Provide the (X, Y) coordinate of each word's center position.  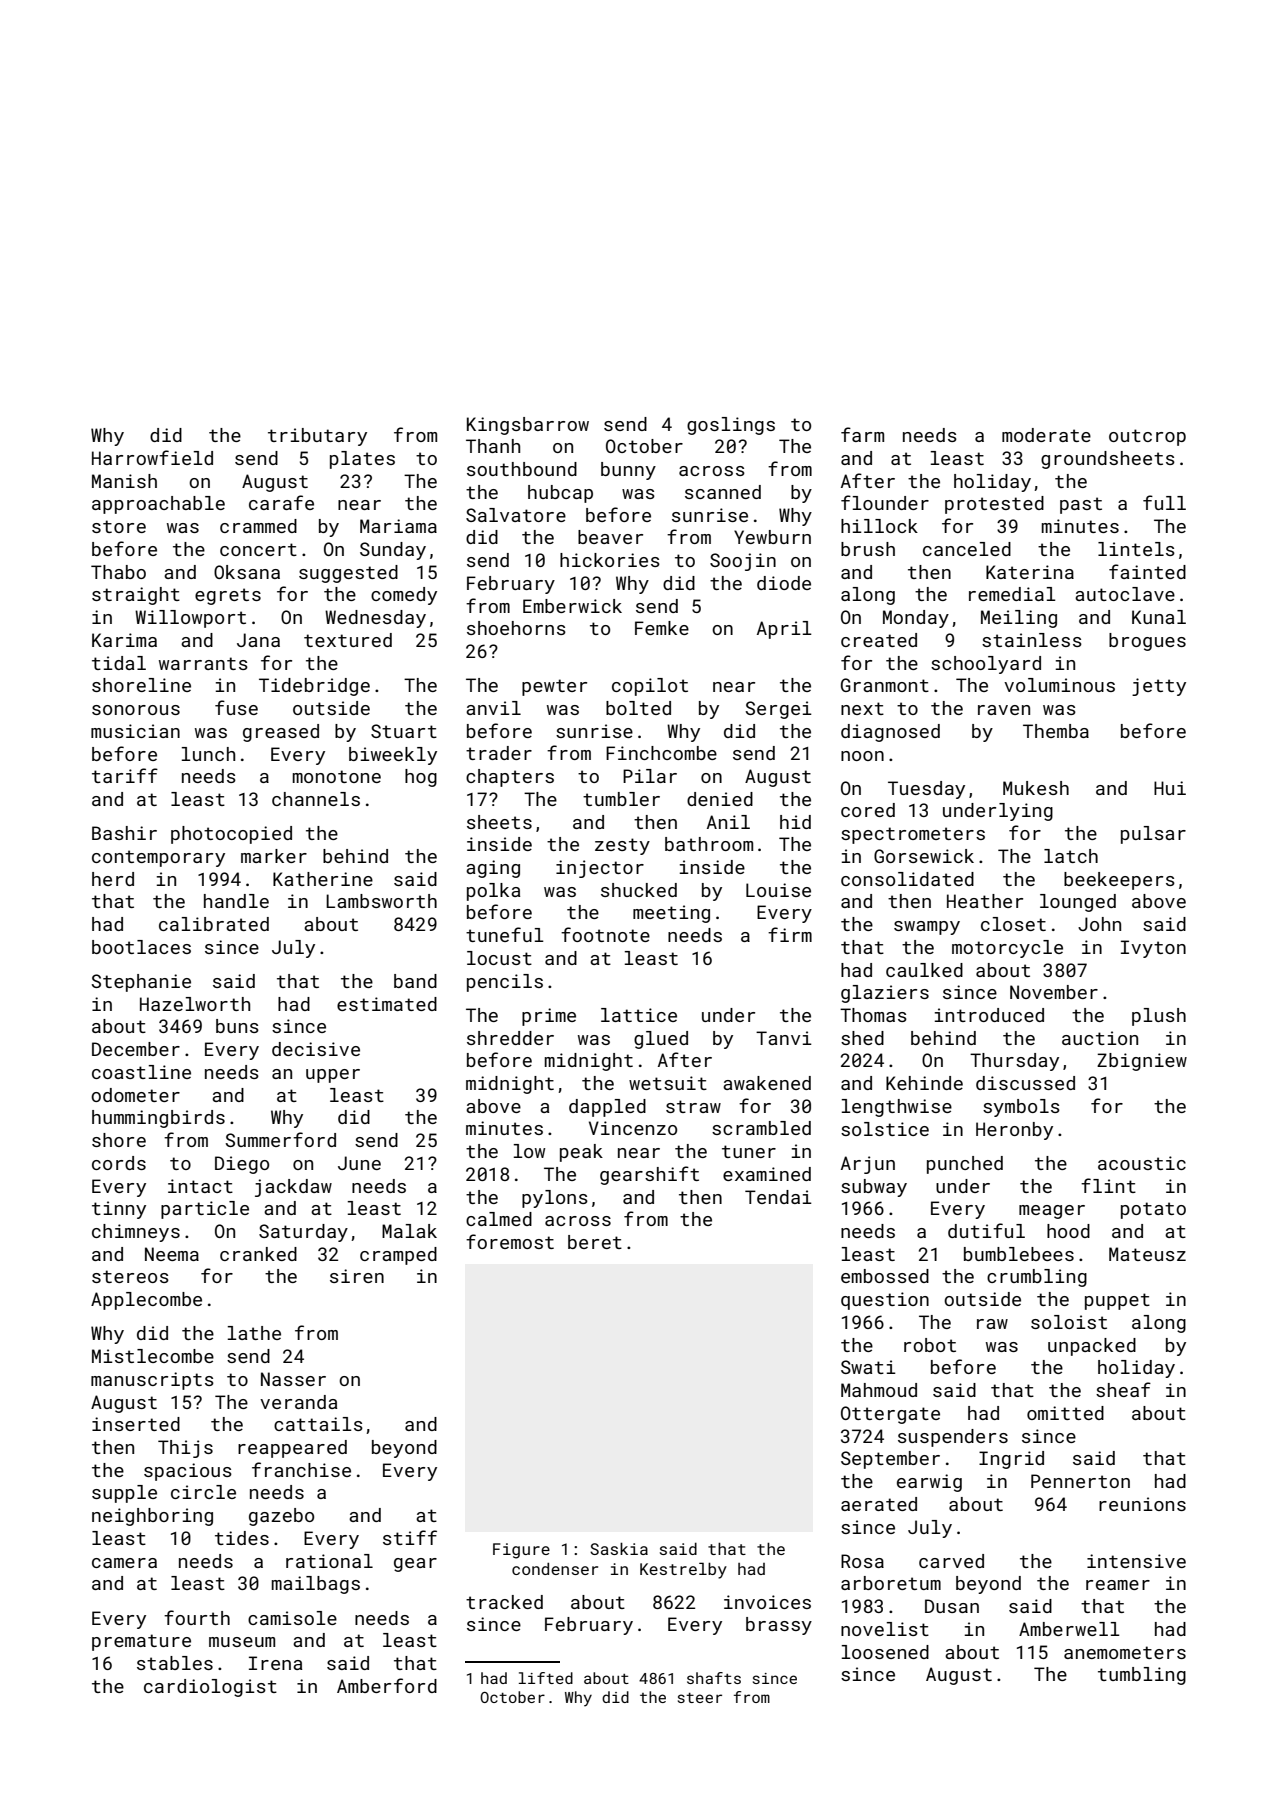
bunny (628, 471)
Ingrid (1011, 1460)
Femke (662, 628)
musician (135, 731)
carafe (281, 502)
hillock (879, 526)
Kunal (1159, 617)
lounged (1078, 903)
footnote (605, 934)
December (136, 1049)
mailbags (316, 1585)
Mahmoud (879, 1390)
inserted (136, 1424)
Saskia (619, 1548)
